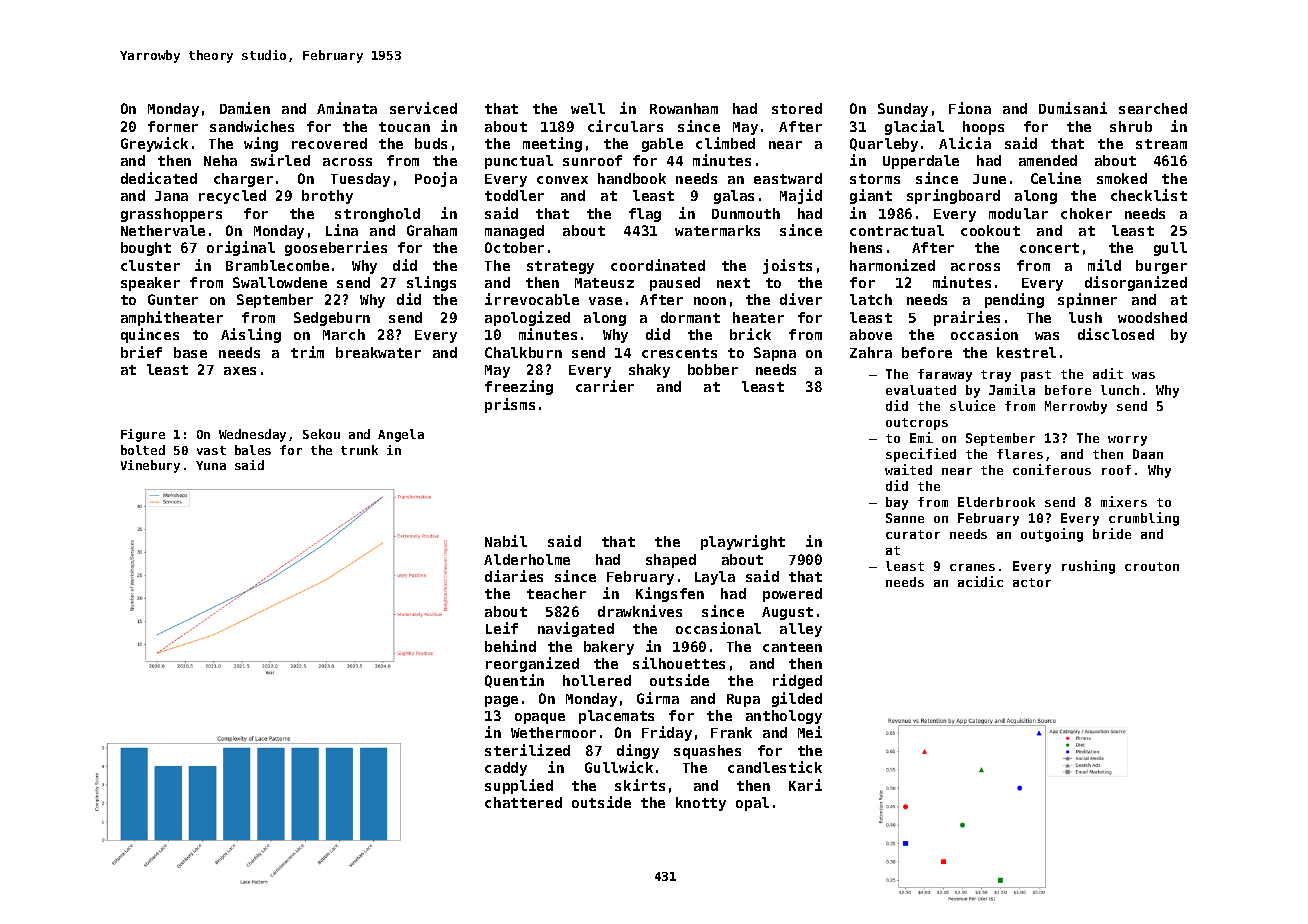  I want to click on Vinebury, so click(150, 466).
